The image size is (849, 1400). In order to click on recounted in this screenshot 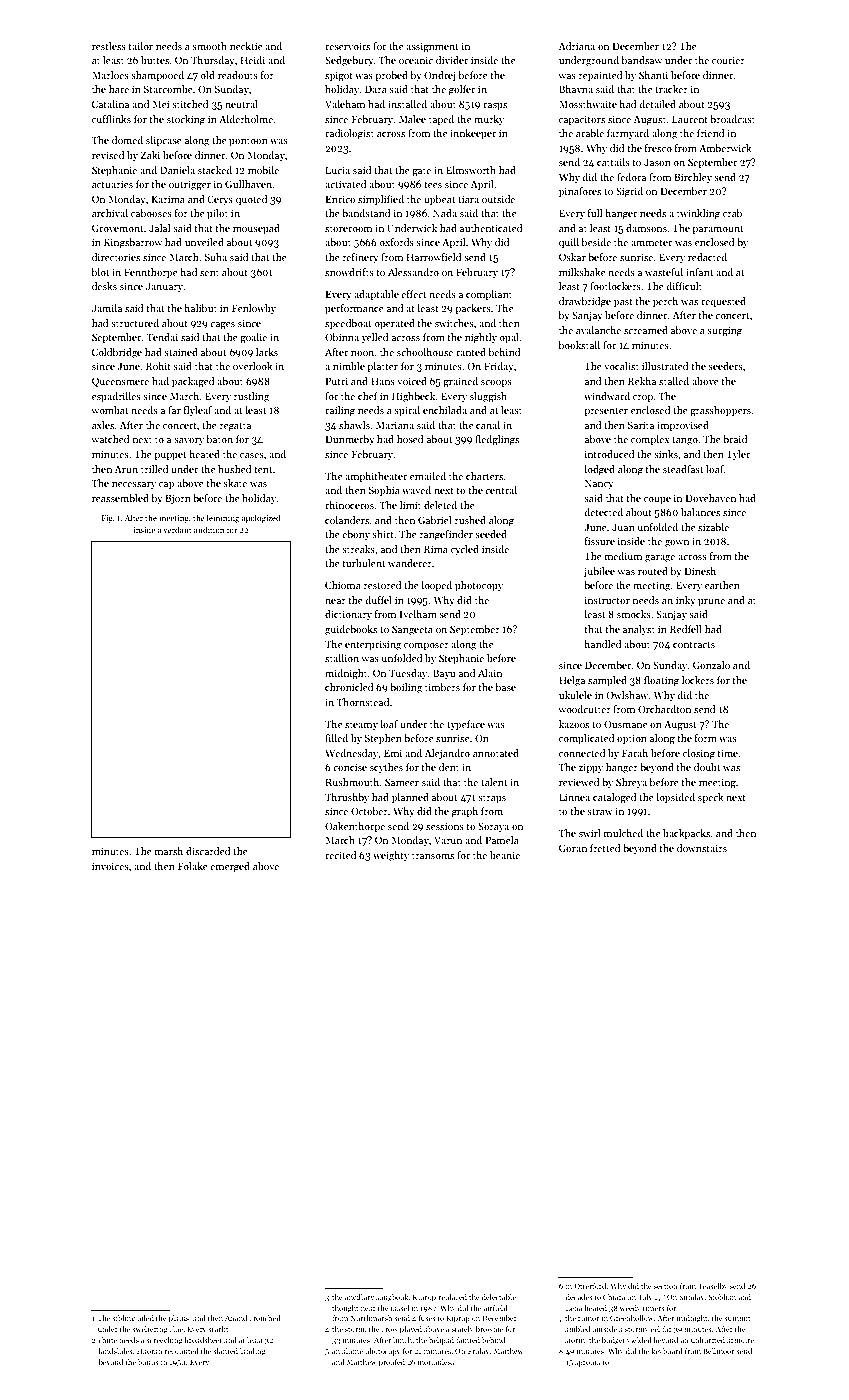, I will do `click(182, 1351)`.
